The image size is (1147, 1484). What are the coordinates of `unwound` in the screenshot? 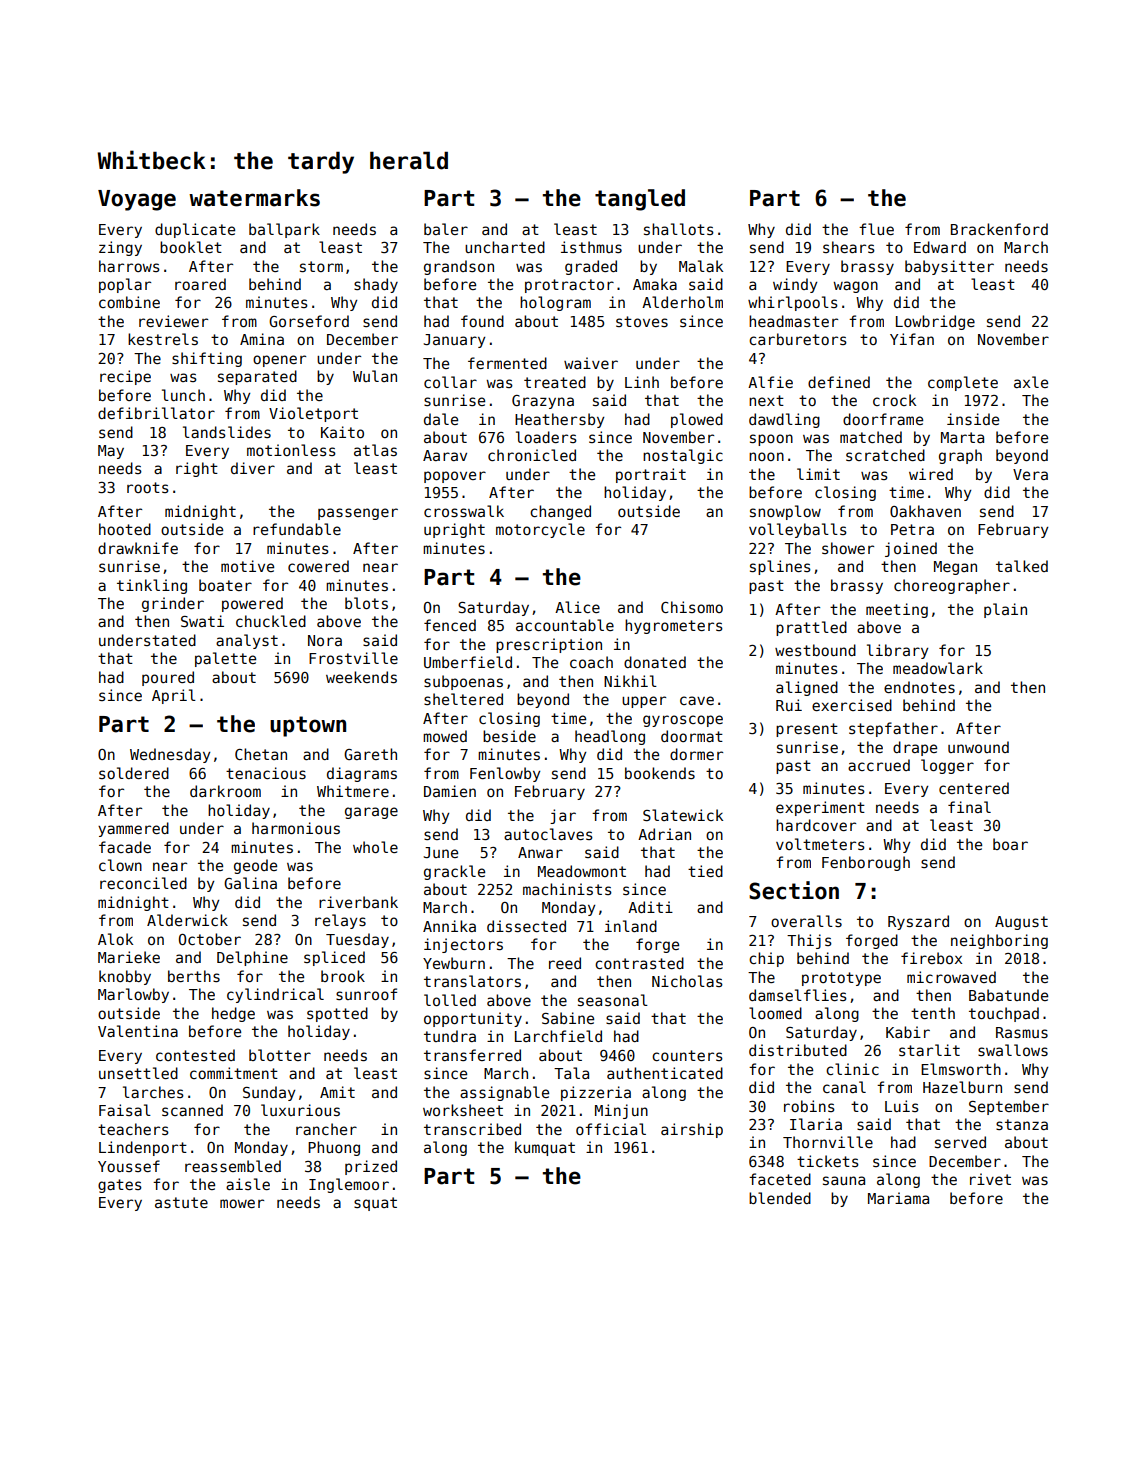 It's located at (978, 747).
